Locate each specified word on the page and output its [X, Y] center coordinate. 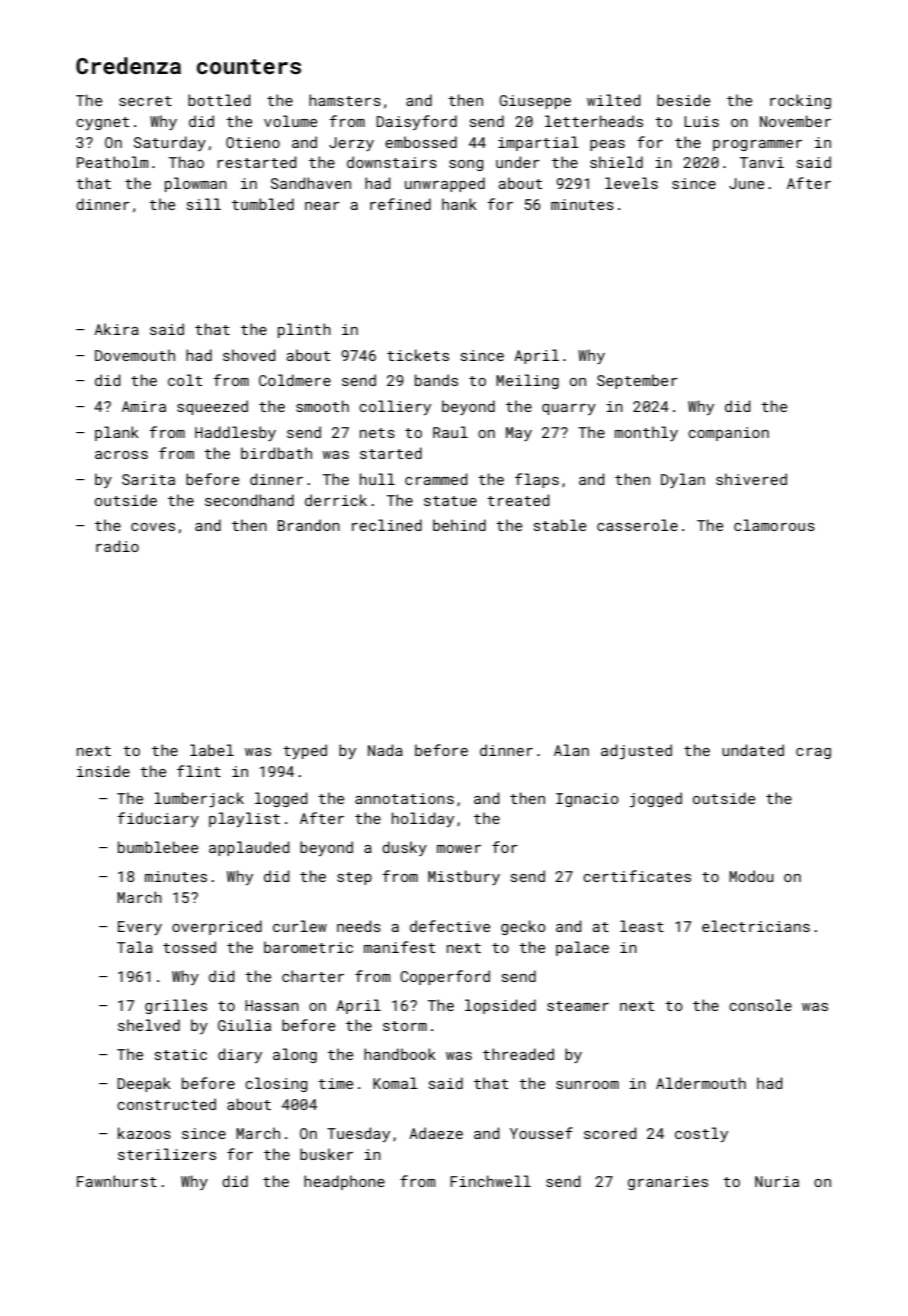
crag [813, 753]
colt [185, 380]
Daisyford [416, 122]
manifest [399, 947]
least [642, 926]
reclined [387, 525]
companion [728, 434]
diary [240, 1055]
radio [117, 546]
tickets [418, 355]
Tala [135, 947]
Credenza [128, 65]
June [746, 183]
